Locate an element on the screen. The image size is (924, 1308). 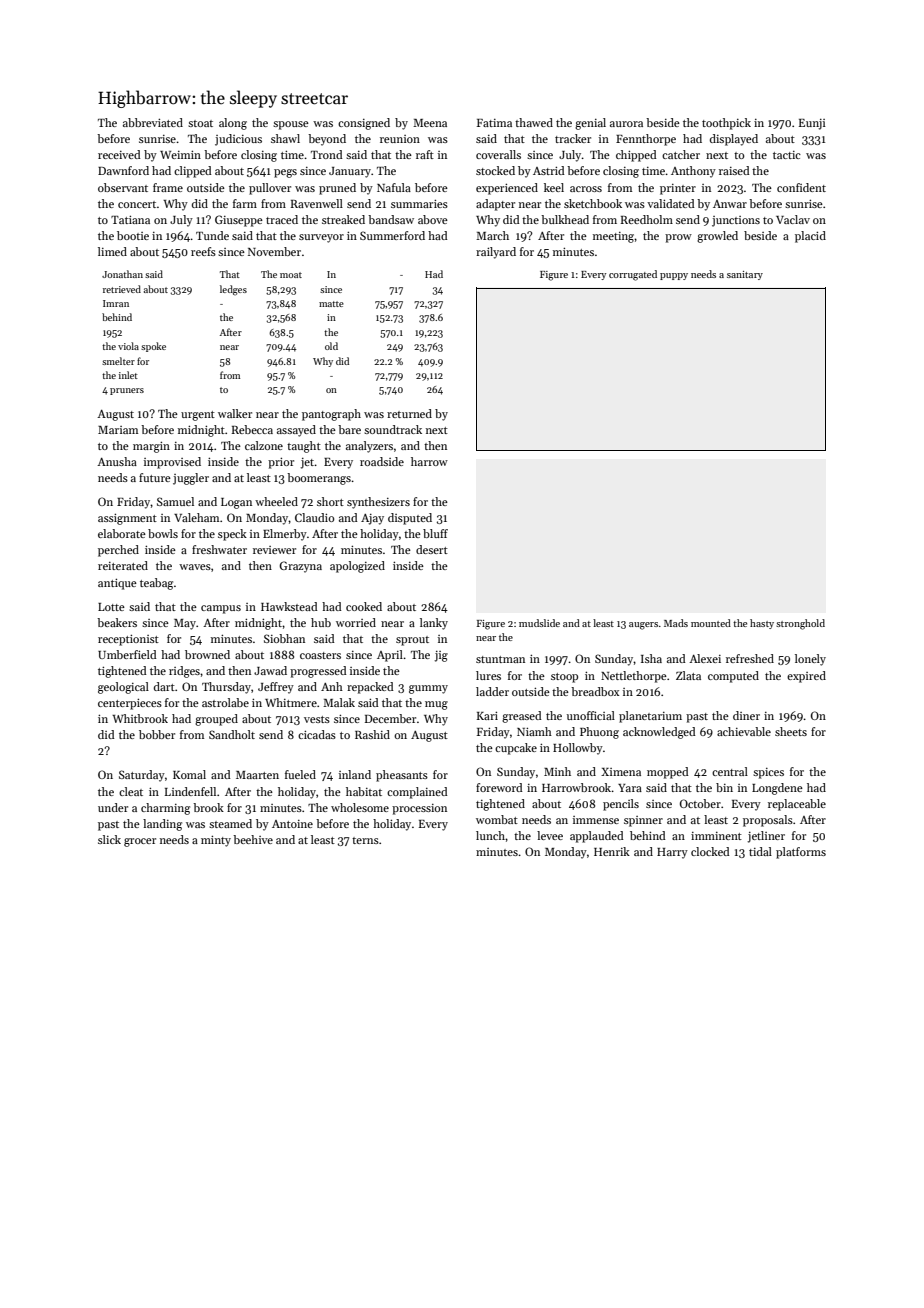
toothpick is located at coordinates (726, 124).
